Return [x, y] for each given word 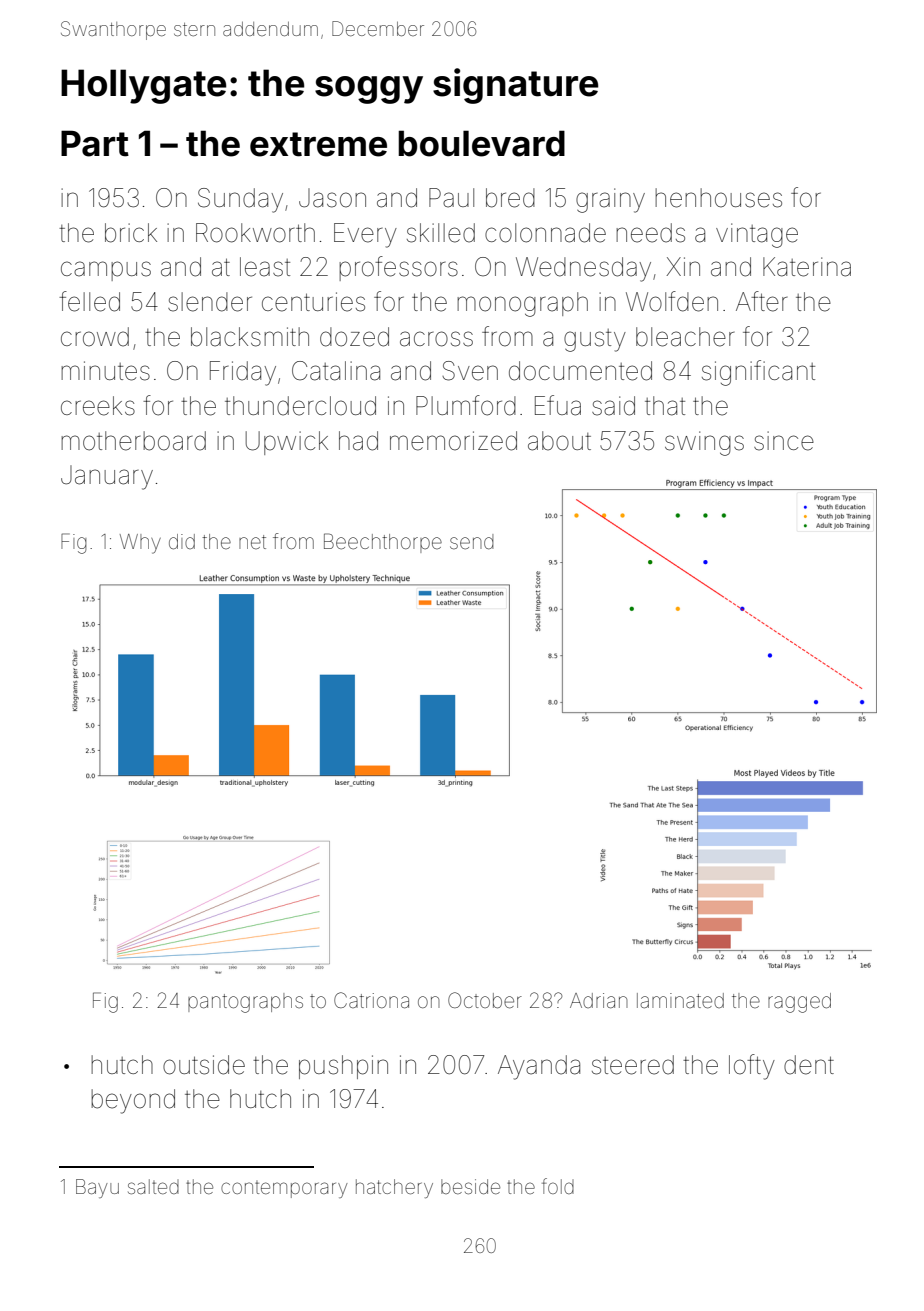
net [252, 542]
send [472, 541]
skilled [441, 233]
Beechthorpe [383, 543]
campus [106, 271]
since [784, 441]
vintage [757, 235]
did [182, 541]
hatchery [394, 1188]
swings [704, 443]
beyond [133, 1101]
